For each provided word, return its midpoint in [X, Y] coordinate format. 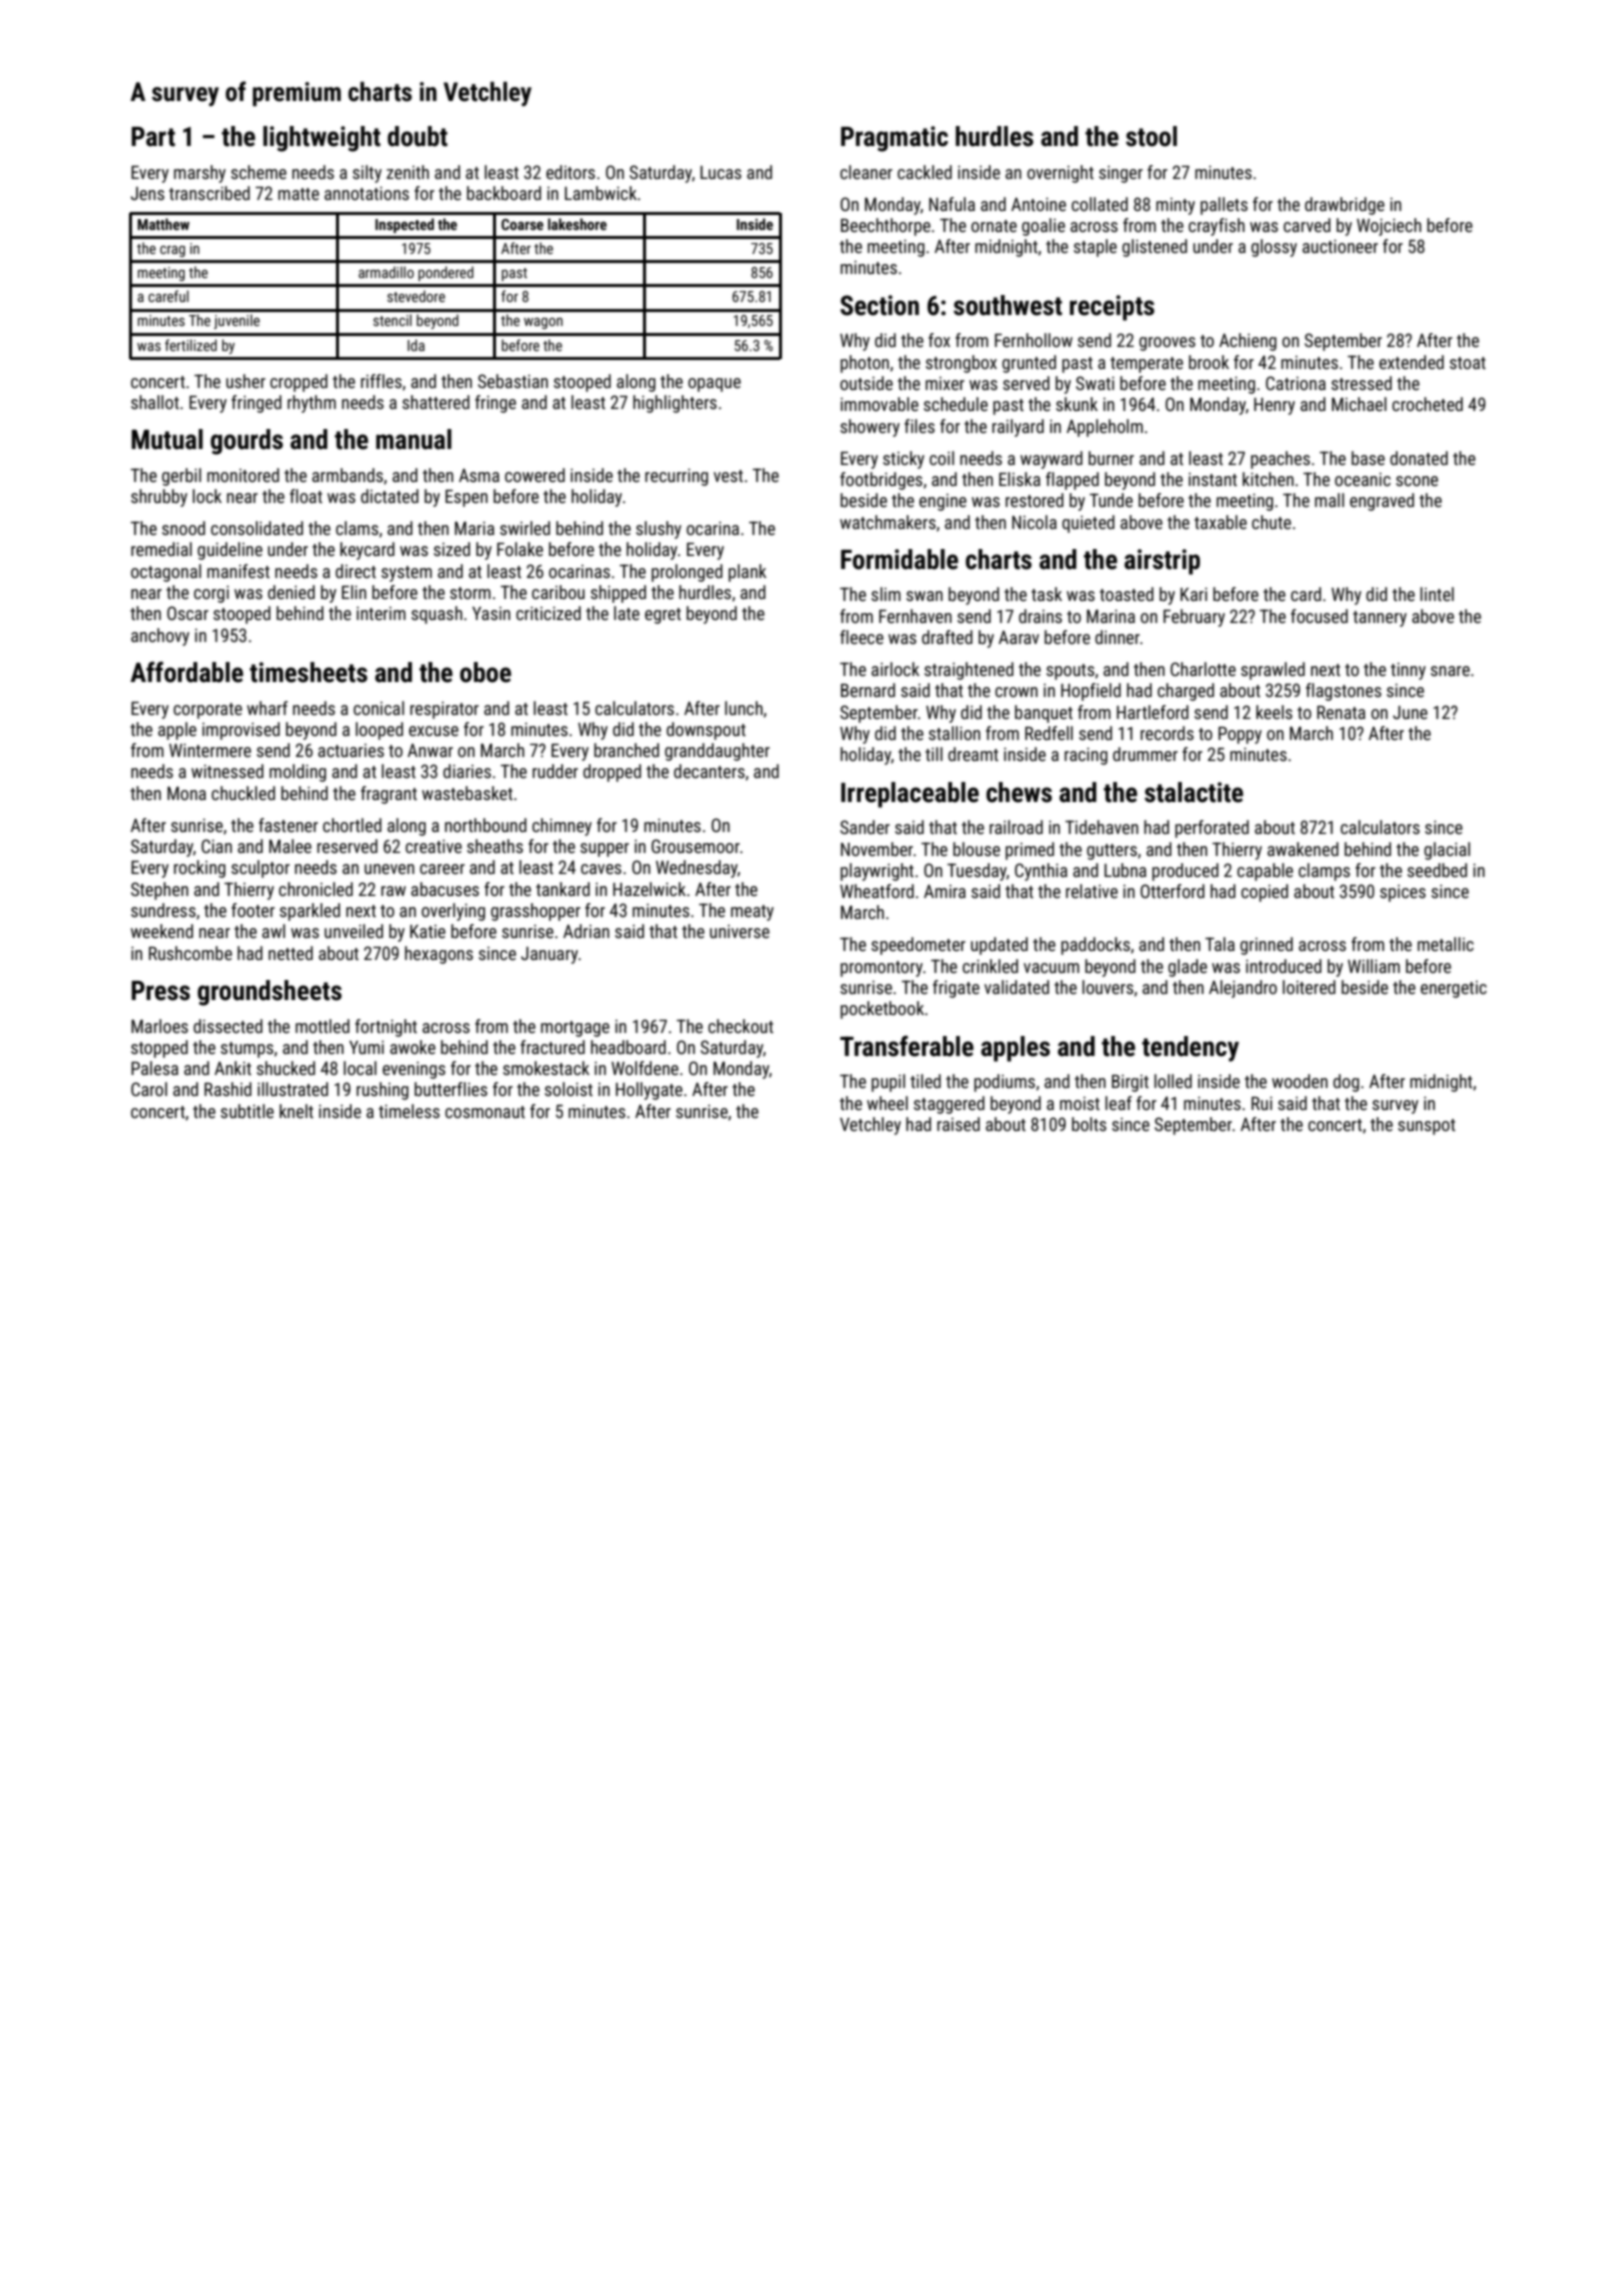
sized [452, 549]
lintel [1437, 594]
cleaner [866, 172]
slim [886, 594]
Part [153, 137]
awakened [1303, 849]
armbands [347, 475]
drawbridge [1345, 206]
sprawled [1273, 671]
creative [434, 846]
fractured [552, 1047]
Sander [865, 827]
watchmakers [888, 522]
